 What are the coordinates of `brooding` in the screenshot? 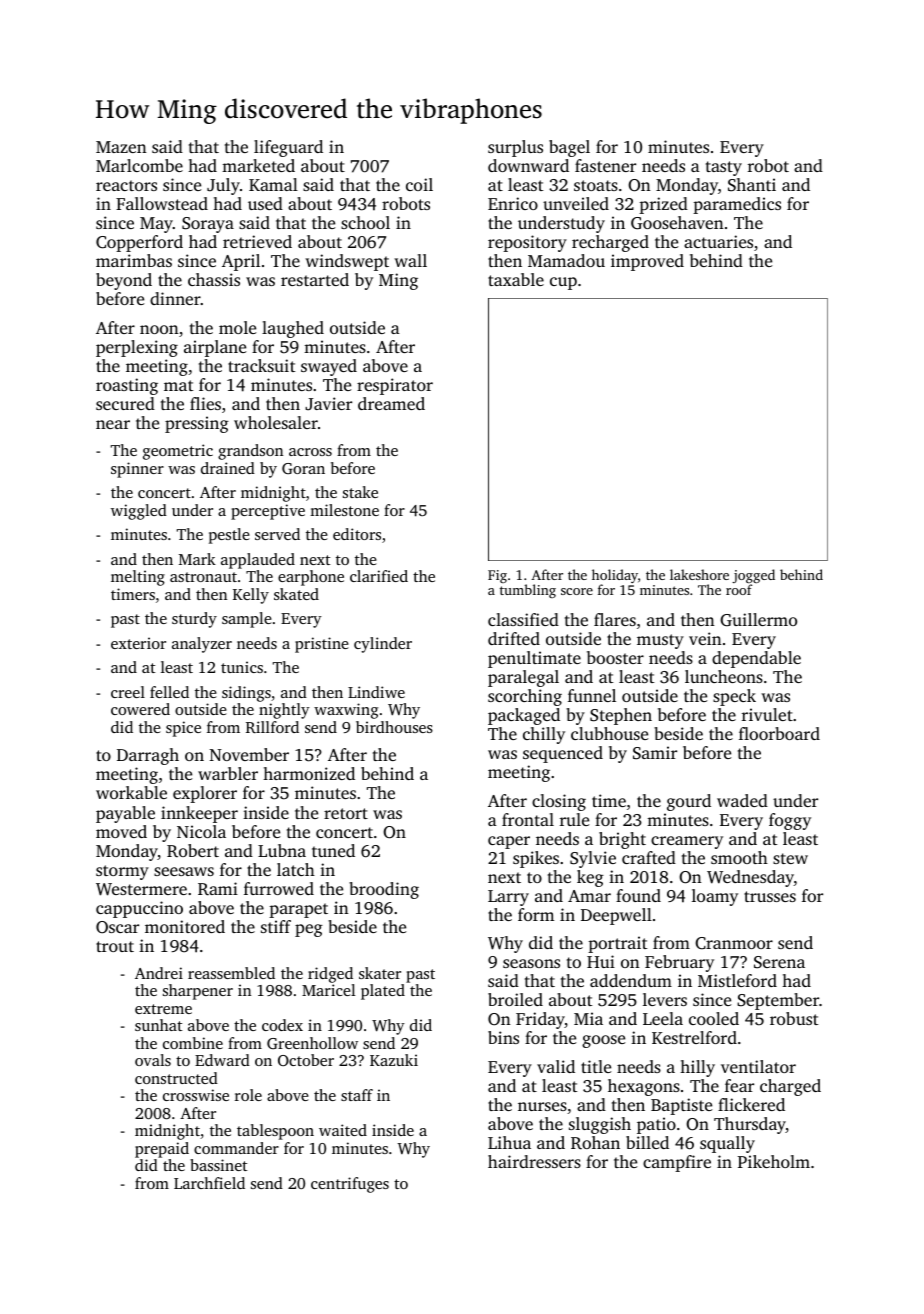 It's located at (384, 890).
